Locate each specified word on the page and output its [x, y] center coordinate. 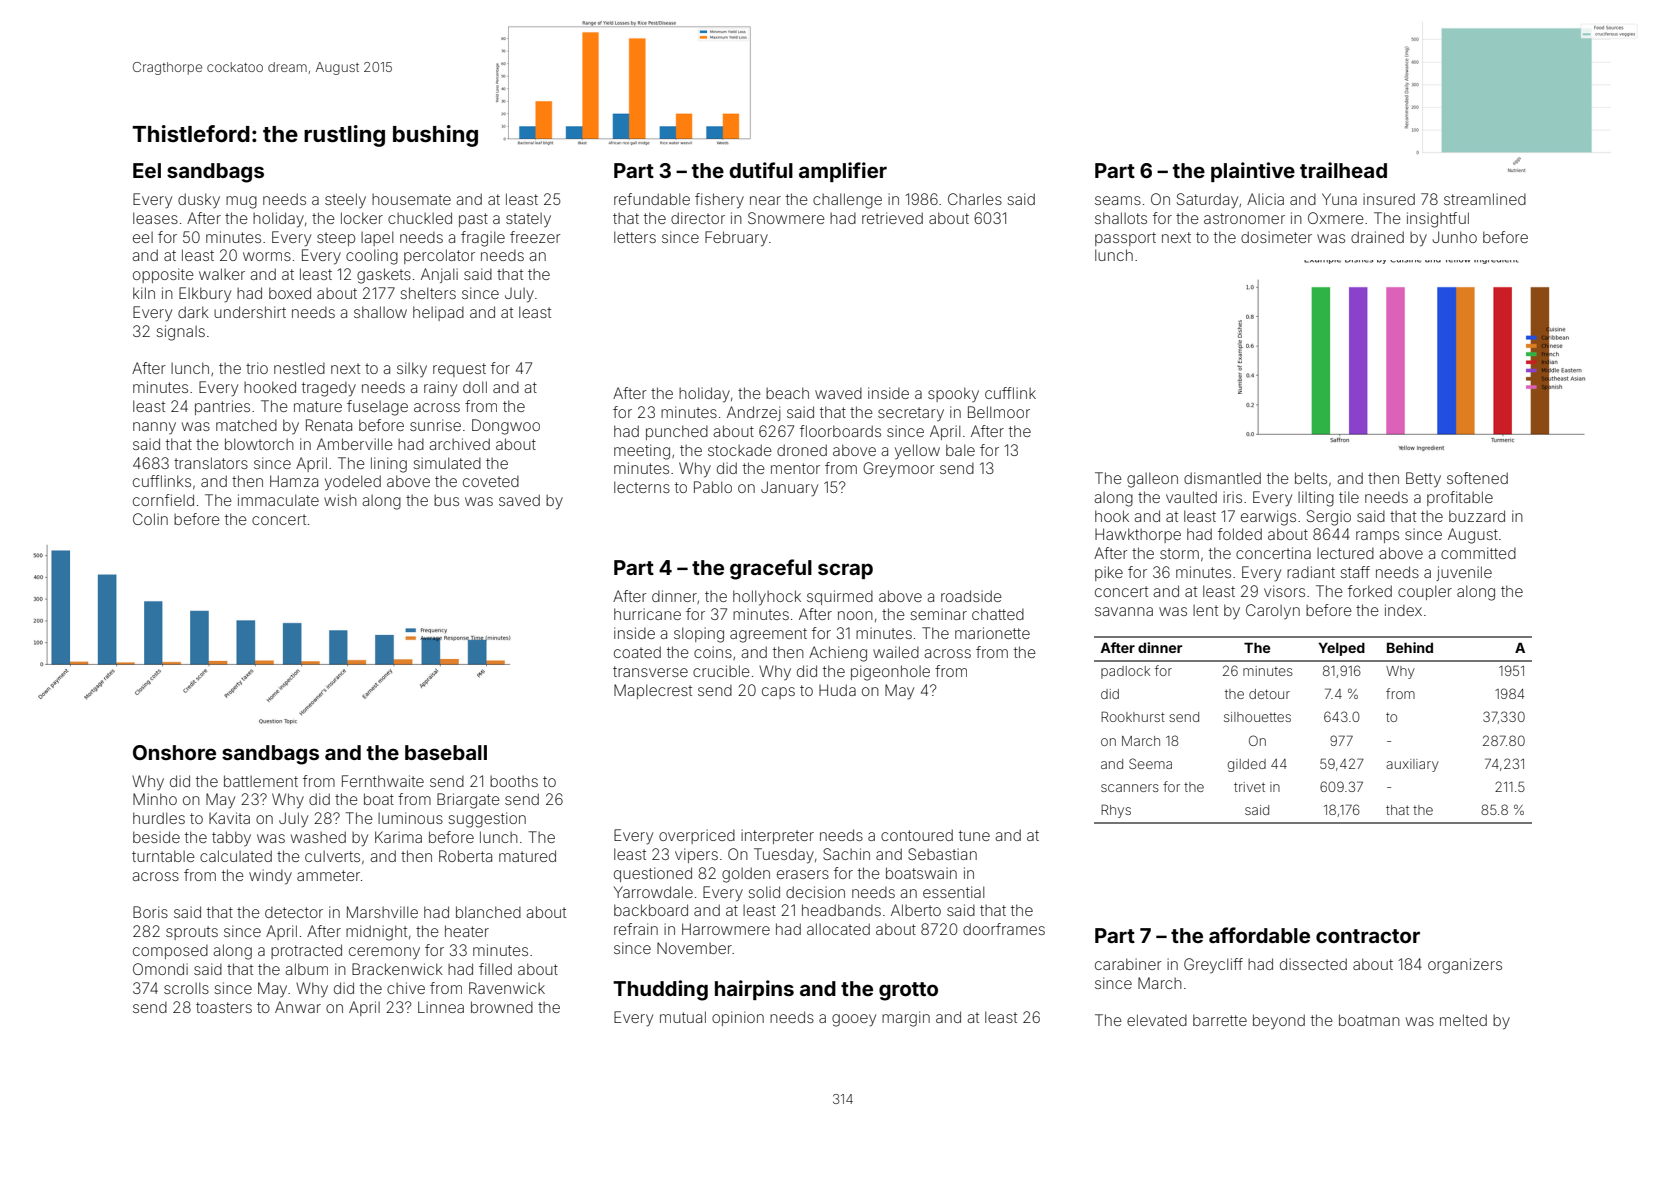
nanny [154, 428]
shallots [1121, 218]
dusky [199, 200]
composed [170, 952]
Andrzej [754, 413]
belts [1311, 478]
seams [1118, 200]
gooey [854, 1020]
